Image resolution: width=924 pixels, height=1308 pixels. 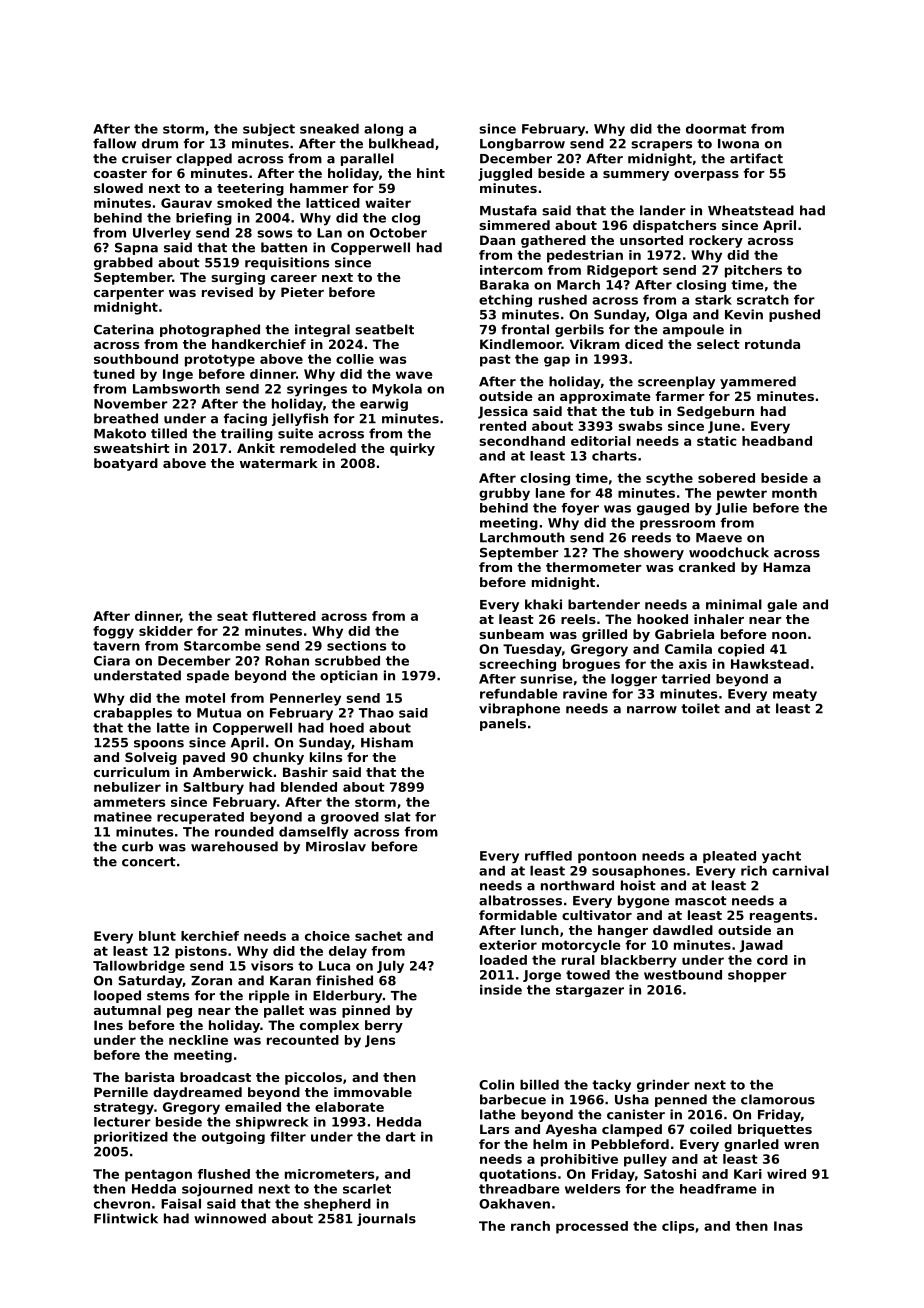 I want to click on drum, so click(x=160, y=143).
